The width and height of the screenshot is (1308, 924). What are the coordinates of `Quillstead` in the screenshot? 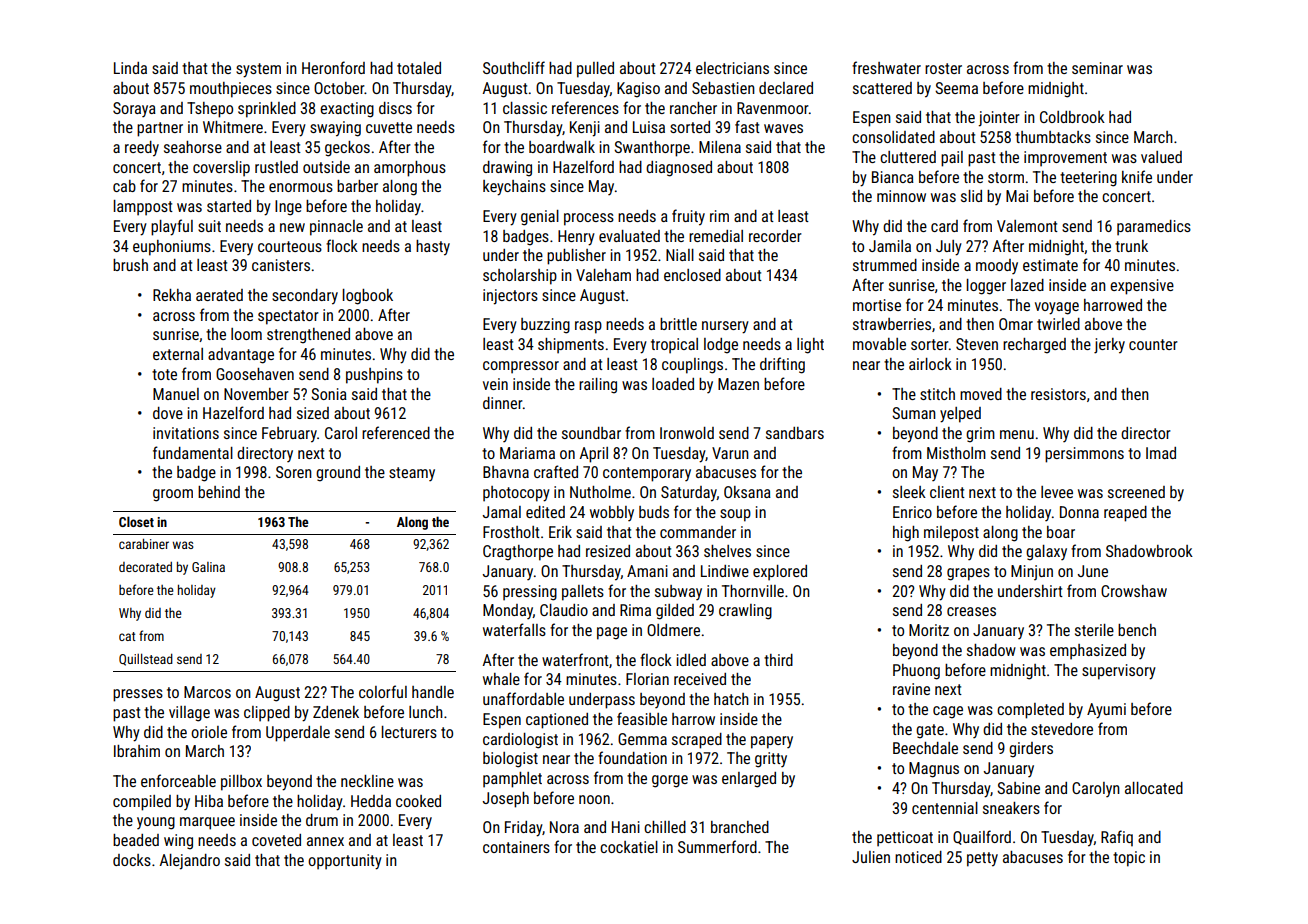 It's located at (146, 660).
